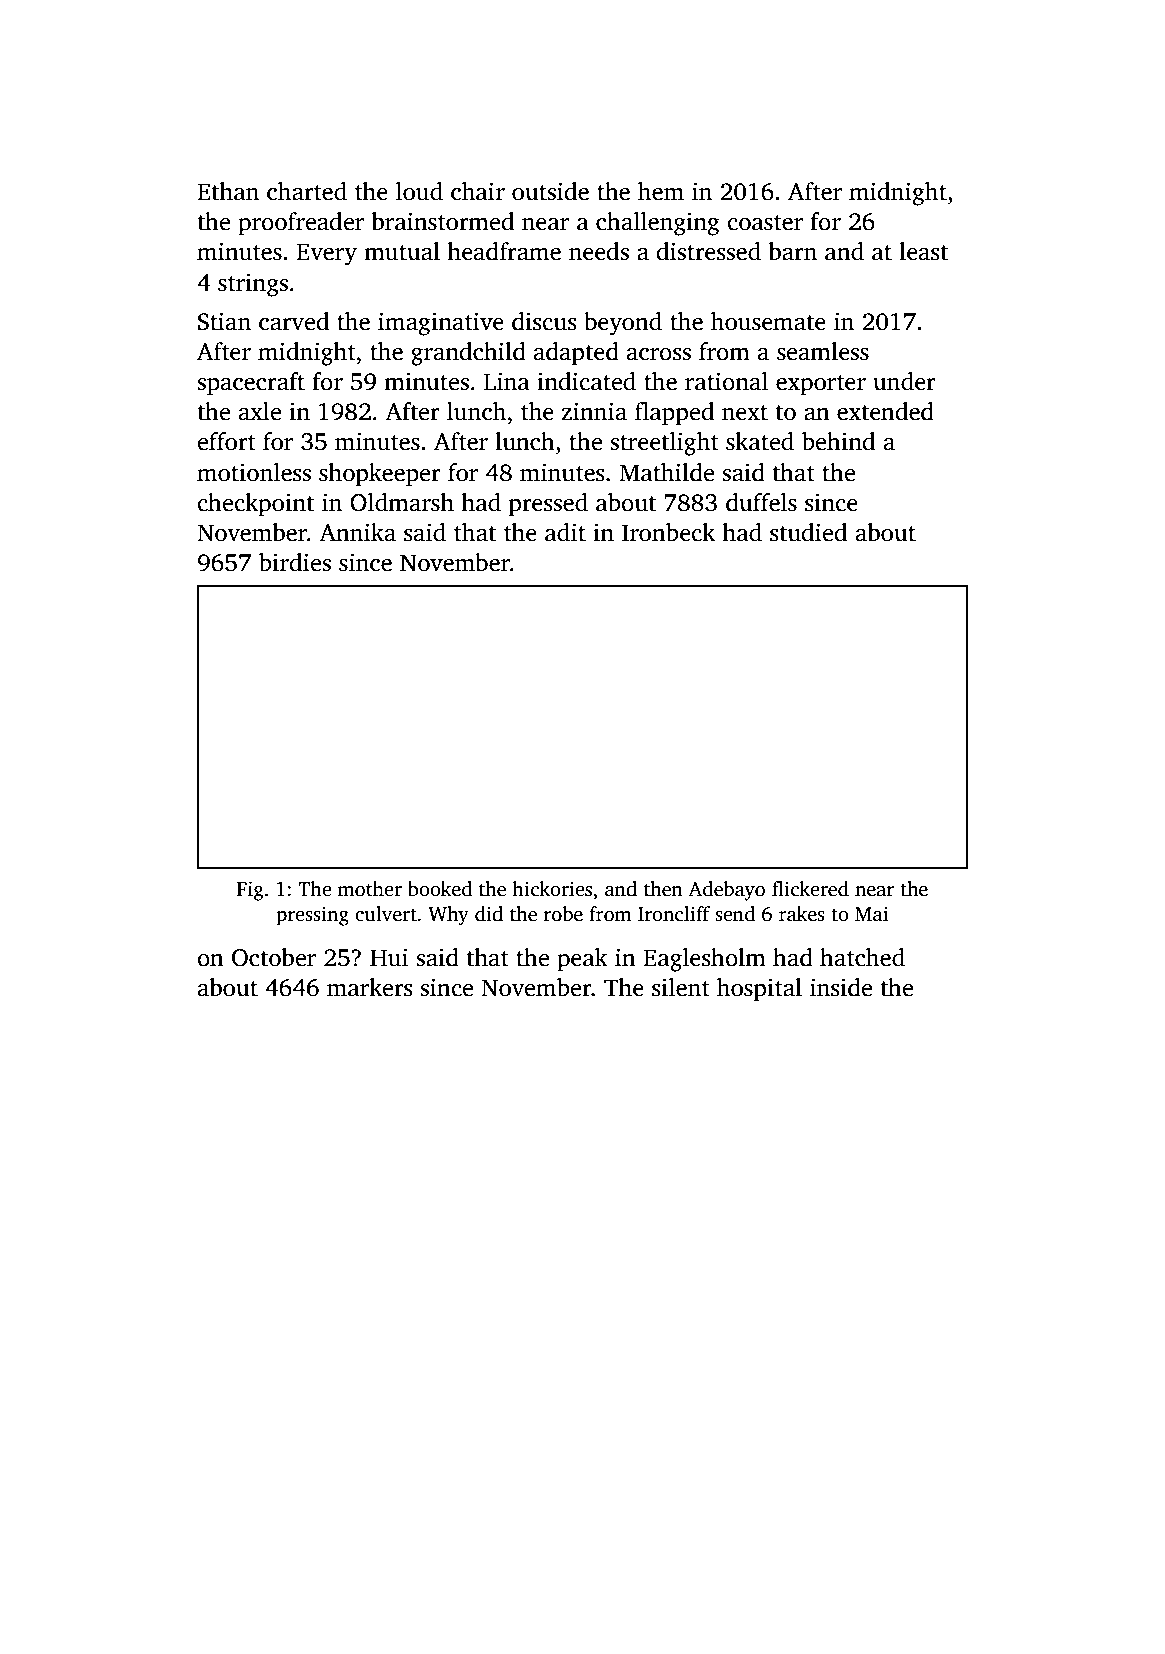 The height and width of the document is (1654, 1165). Describe the element at coordinates (808, 532) in the document. I see `studied` at that location.
